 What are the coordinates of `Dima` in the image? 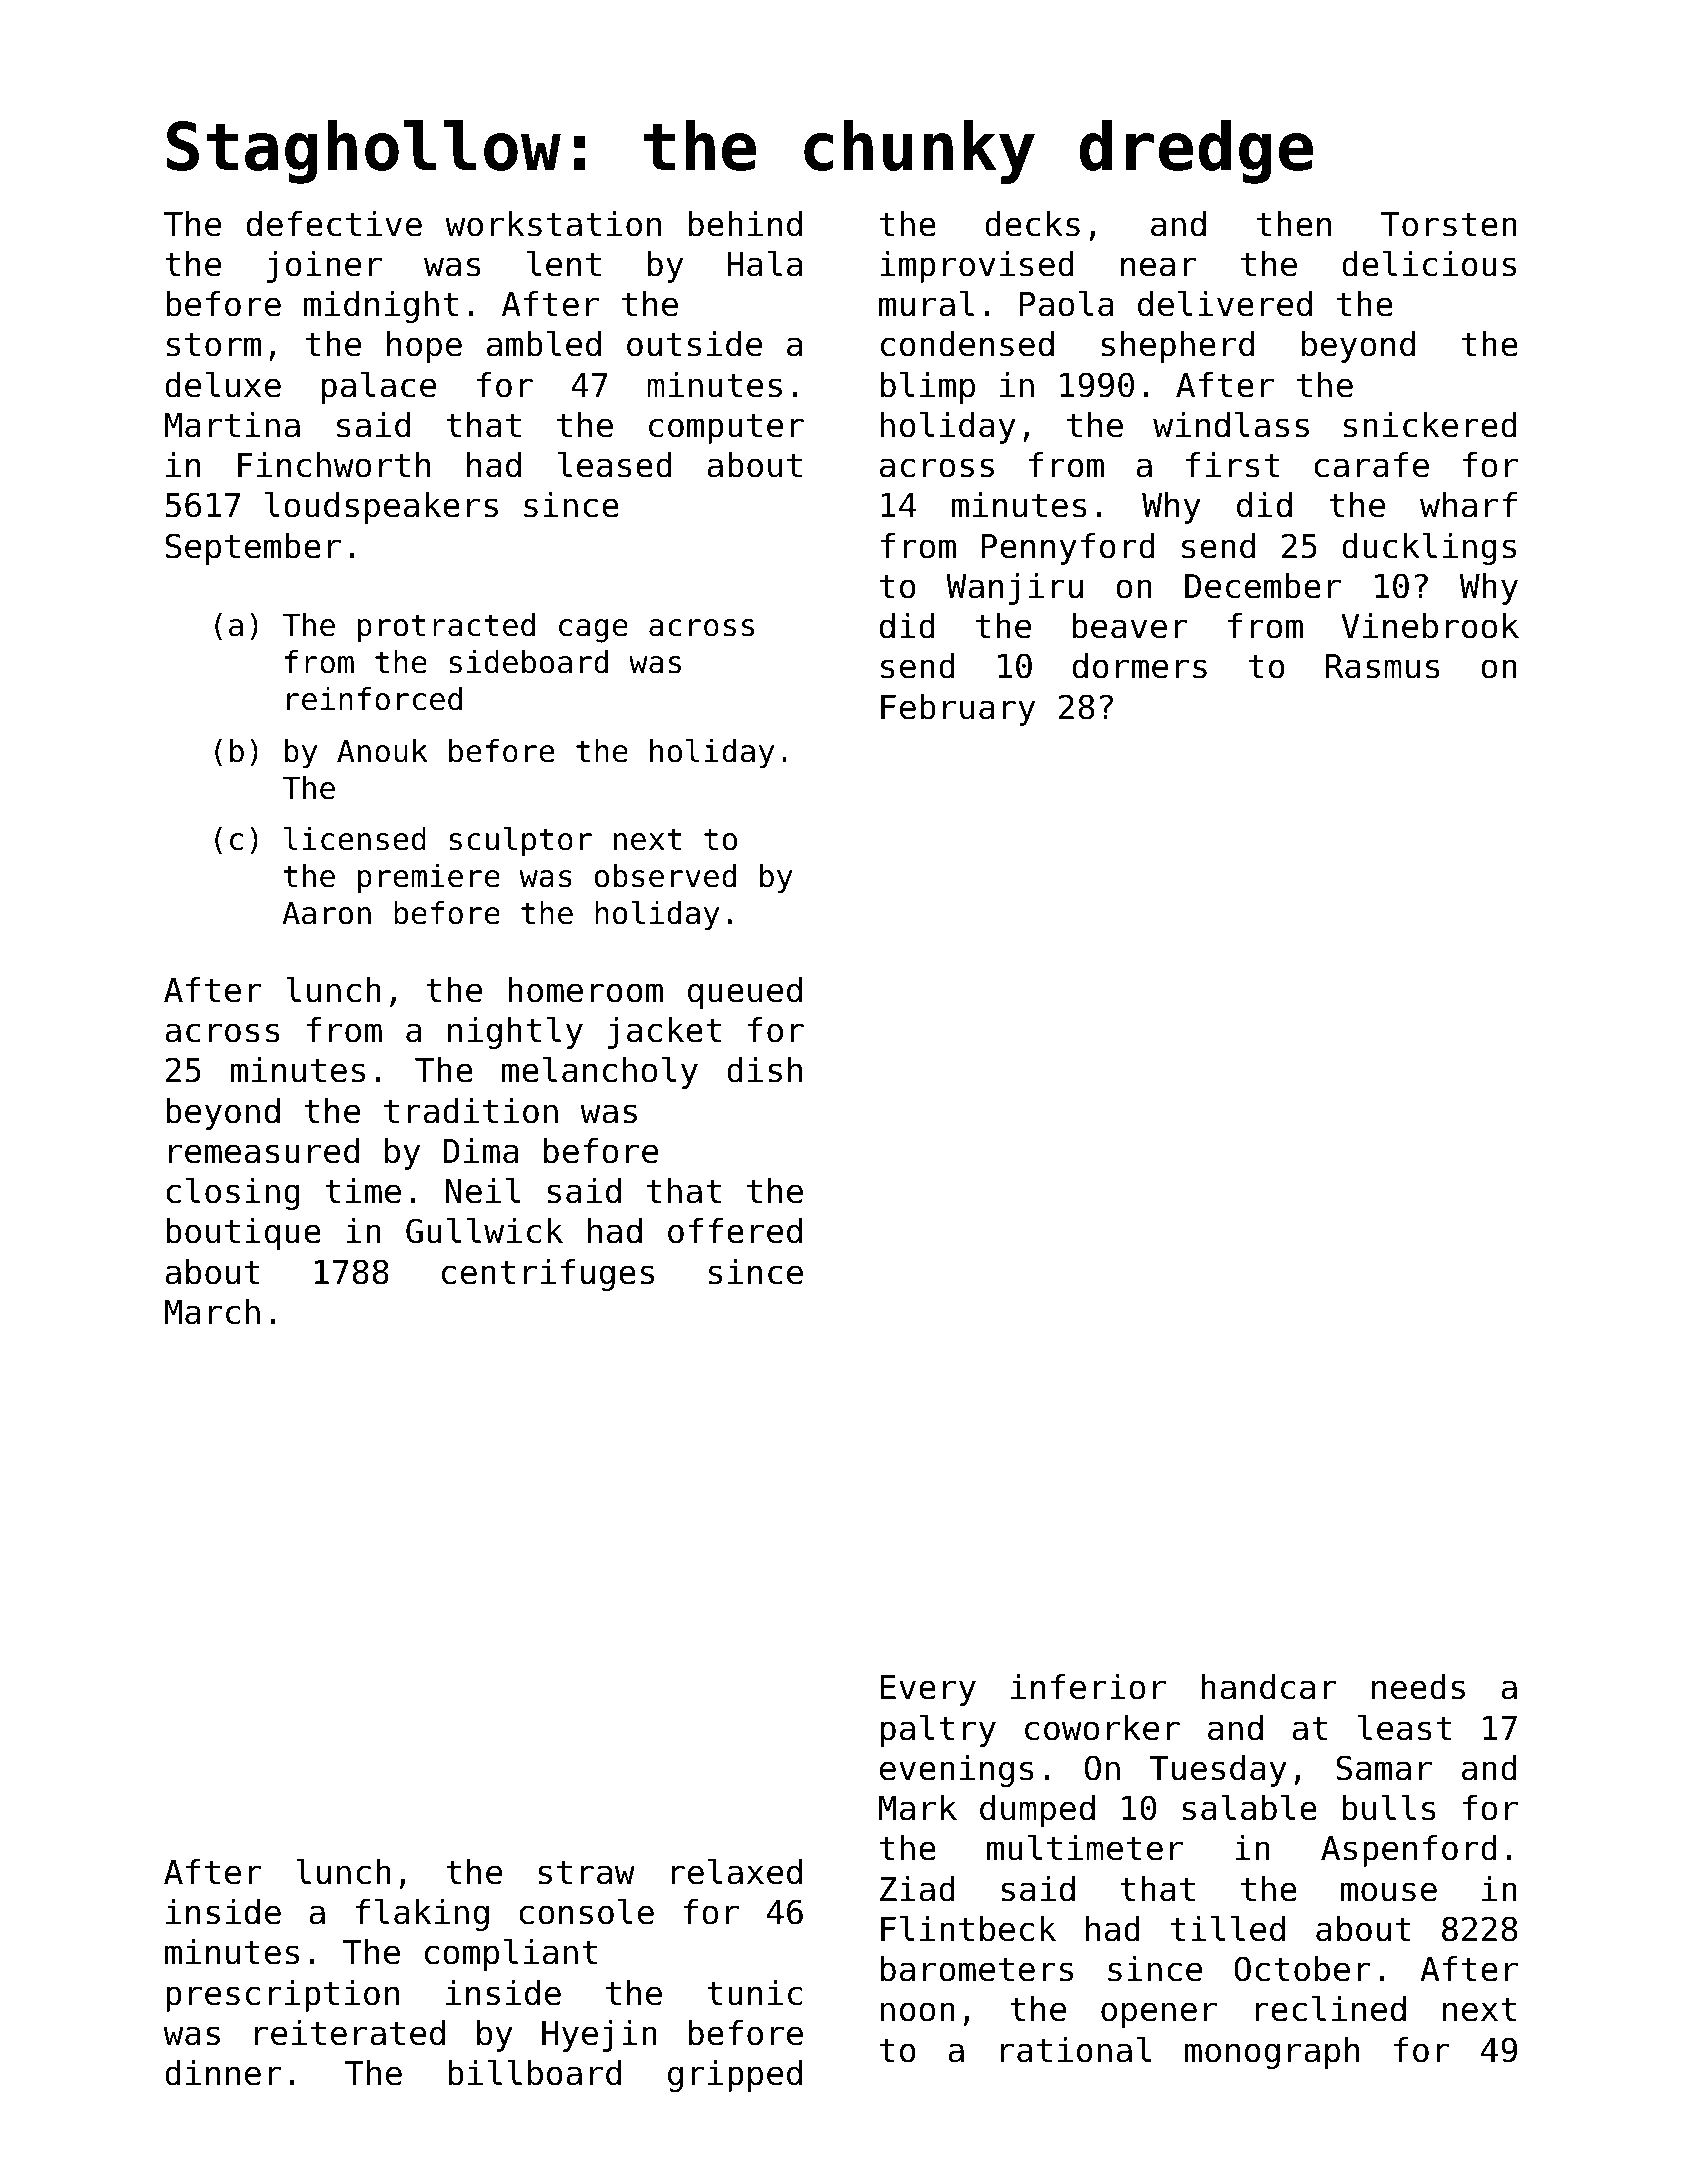 It's located at (481, 1151).
